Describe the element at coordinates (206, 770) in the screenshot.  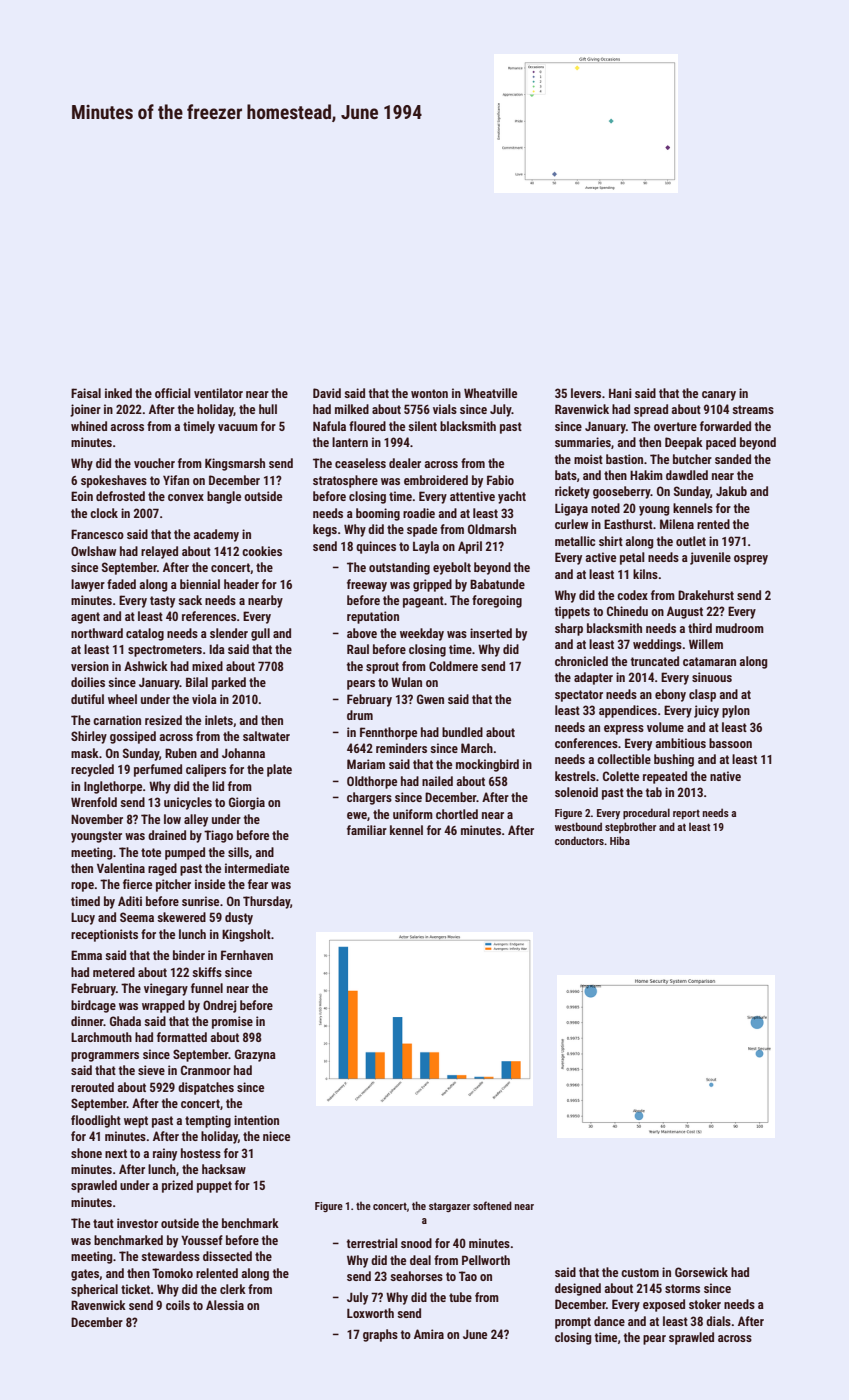
I see `calipers` at that location.
